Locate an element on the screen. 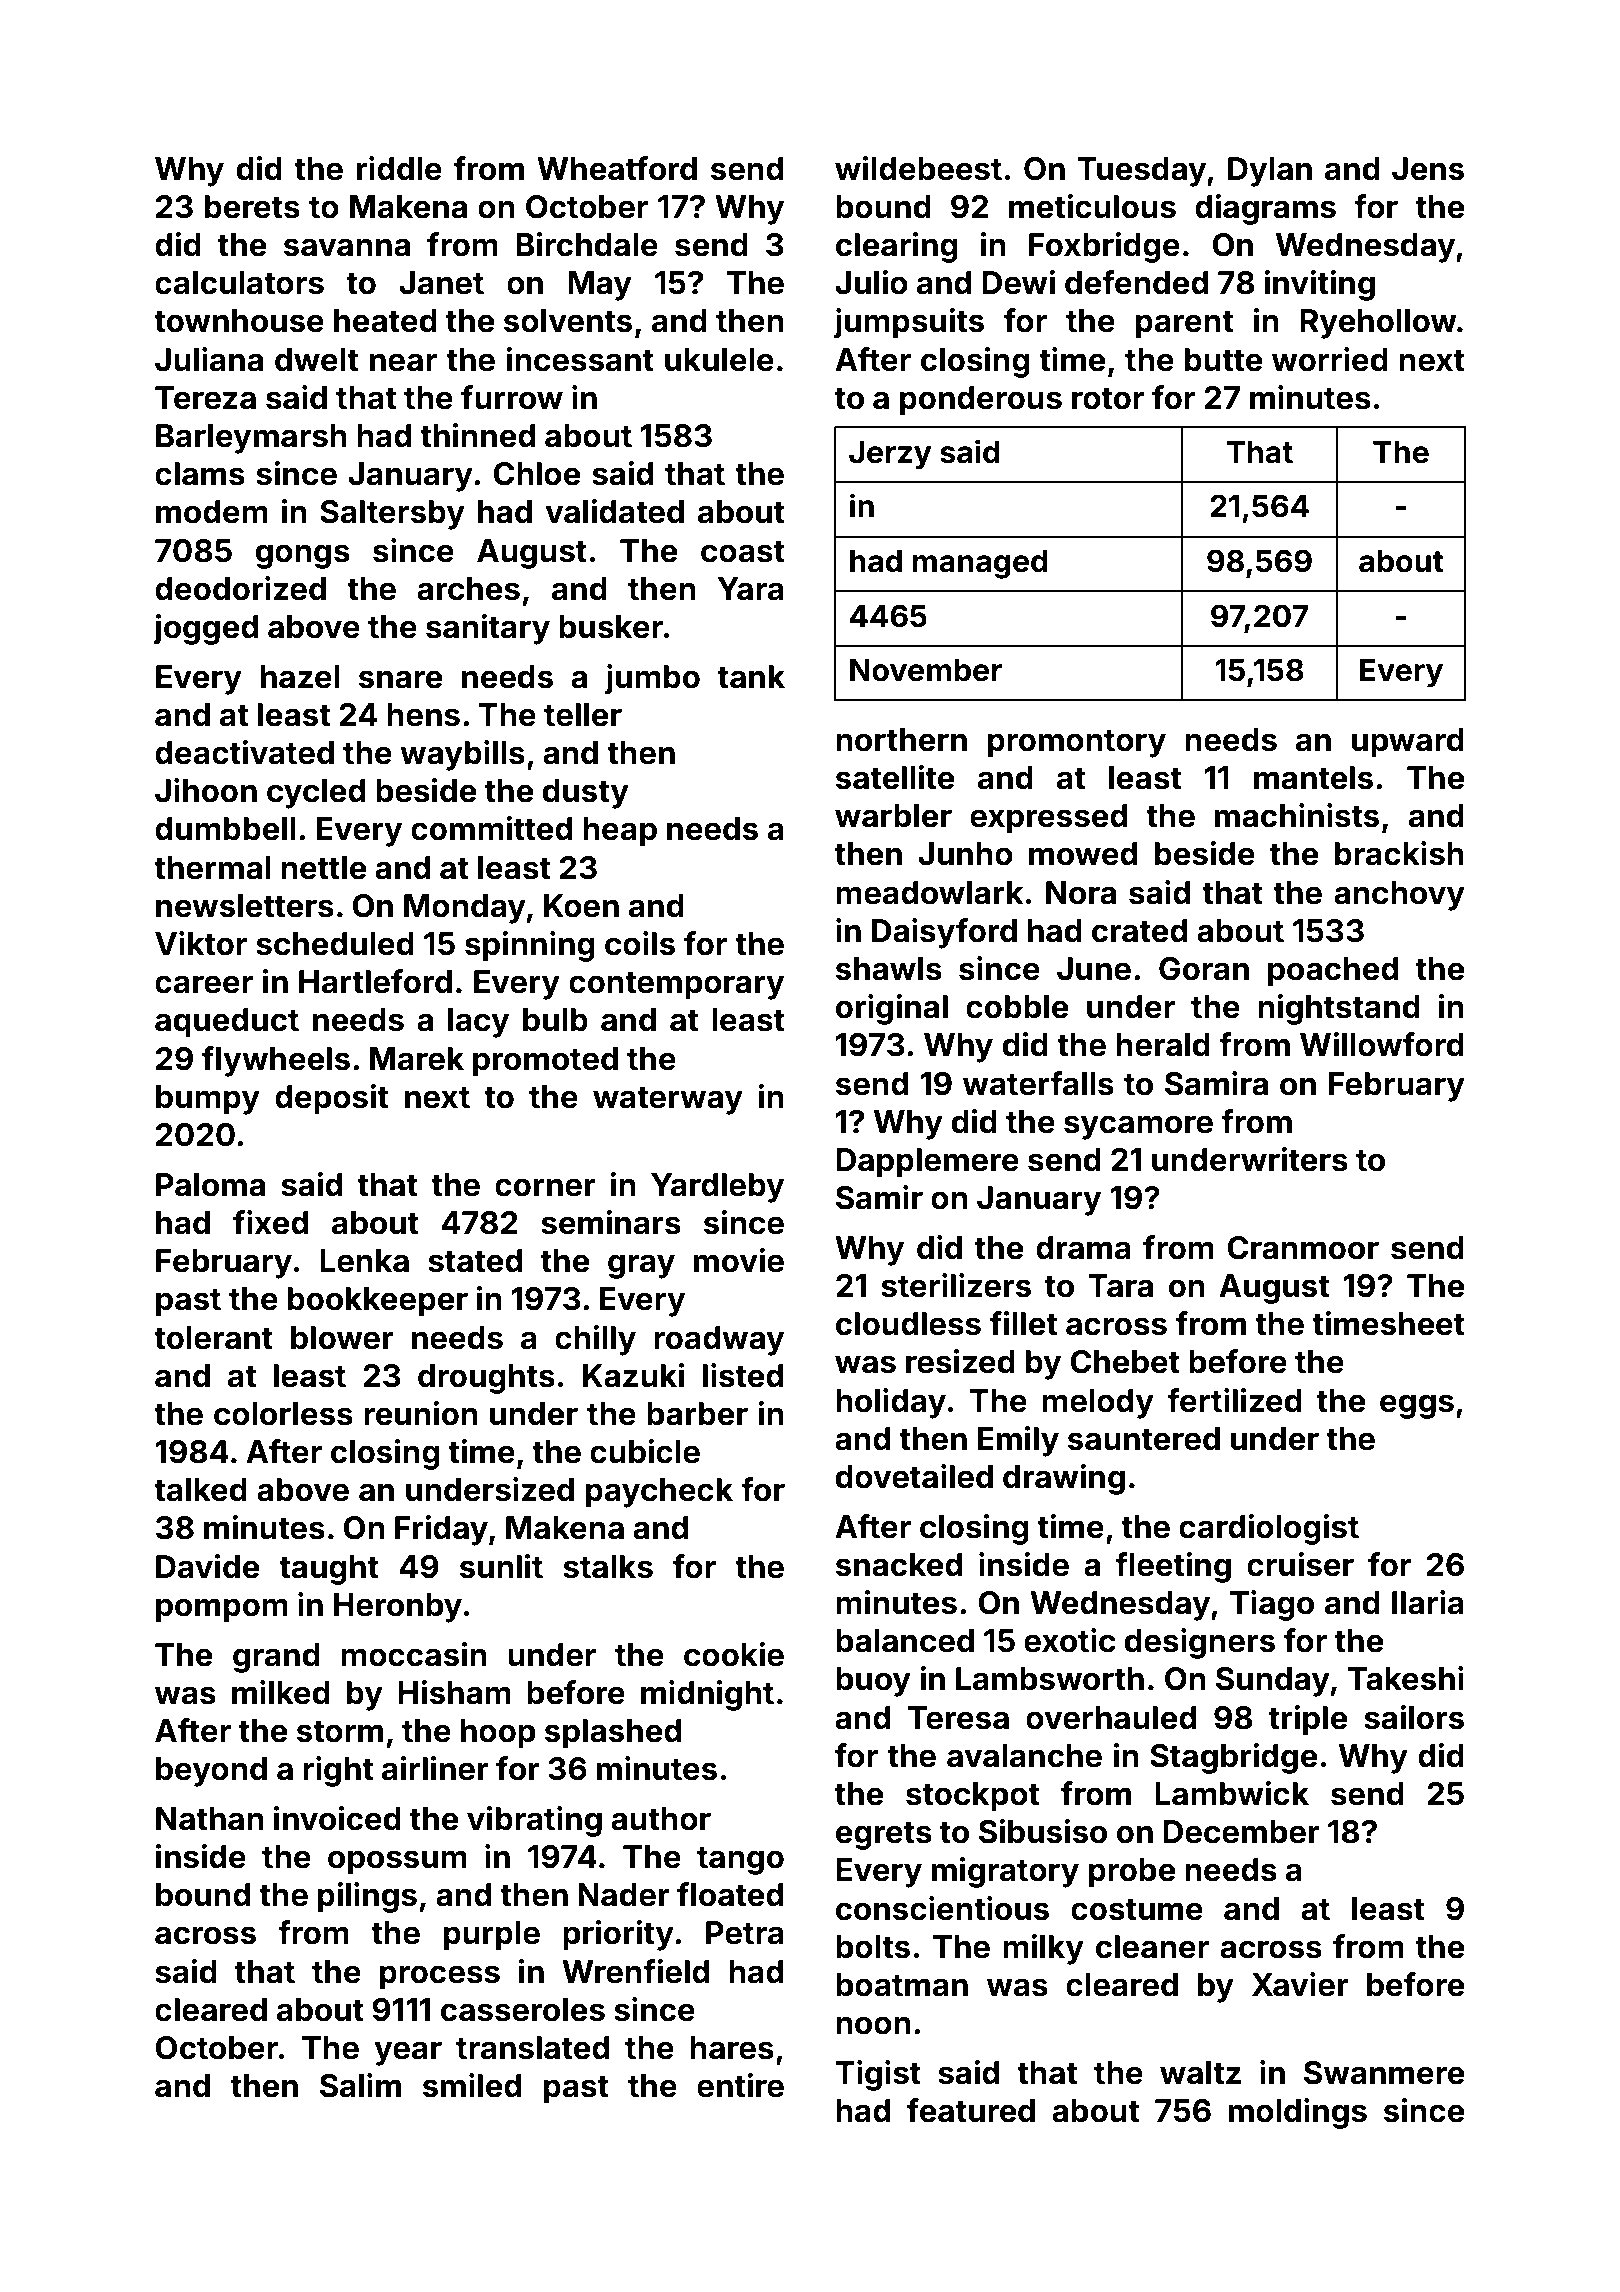 This screenshot has width=1620, height=2292. original is located at coordinates (892, 1009).
